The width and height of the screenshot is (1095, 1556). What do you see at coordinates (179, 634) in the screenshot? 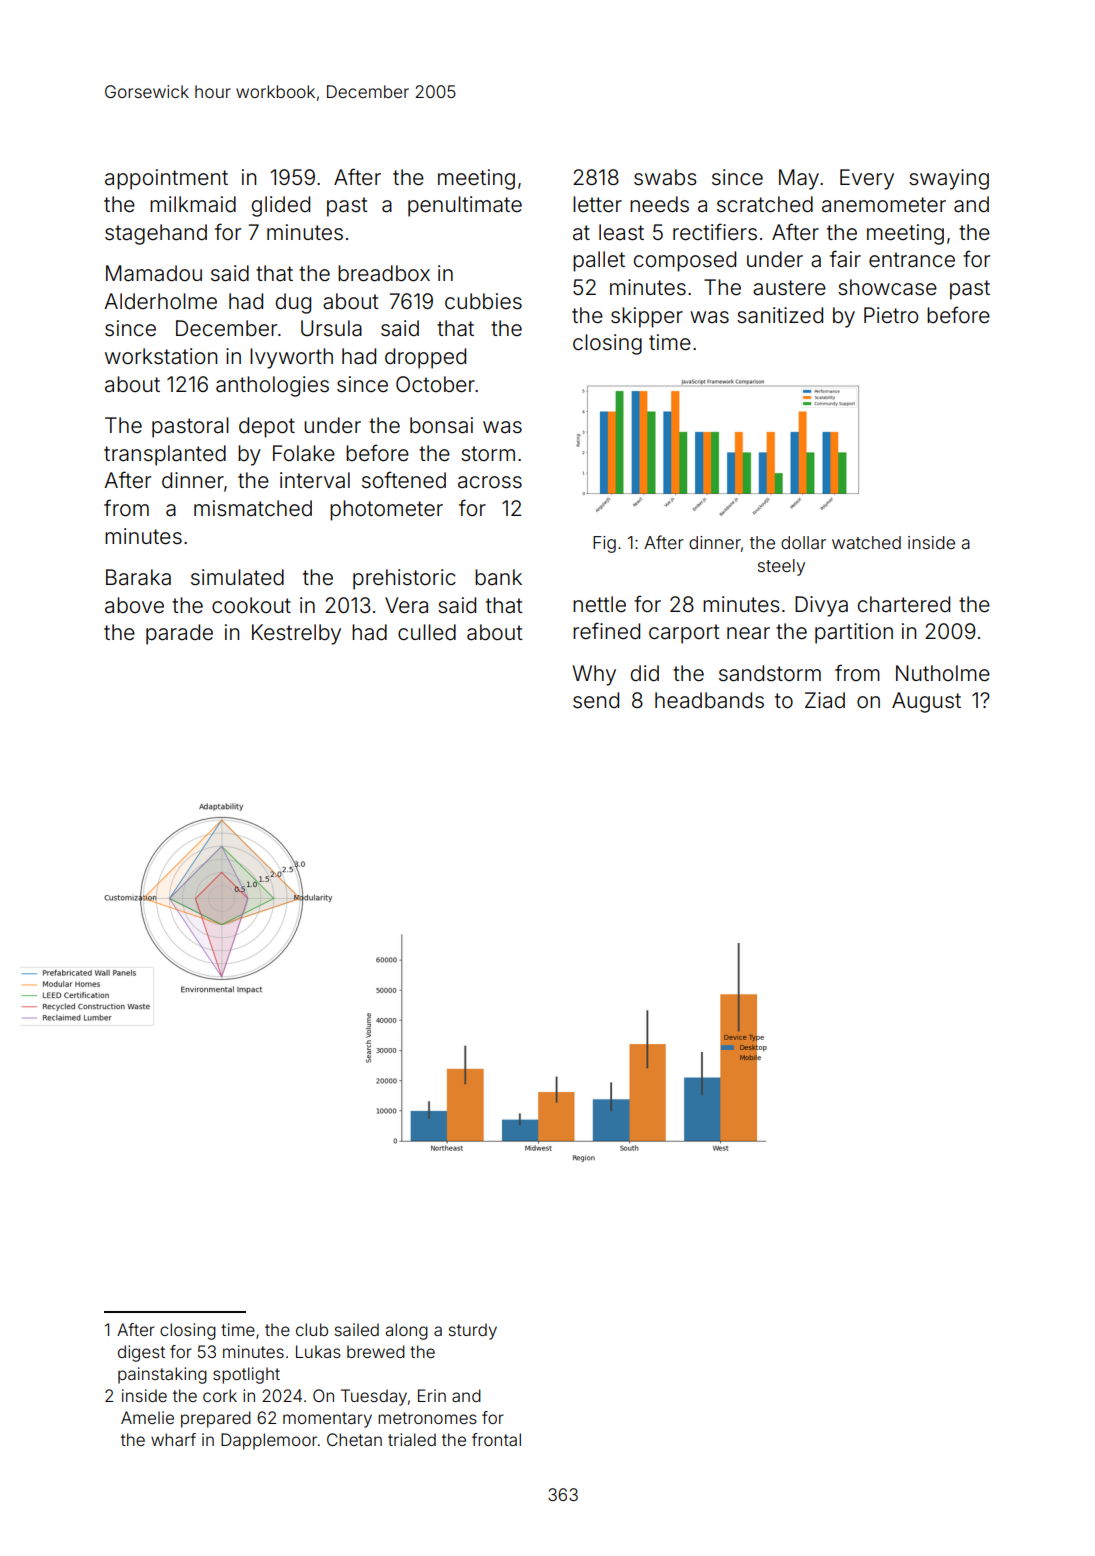
I see `parade` at bounding box center [179, 634].
